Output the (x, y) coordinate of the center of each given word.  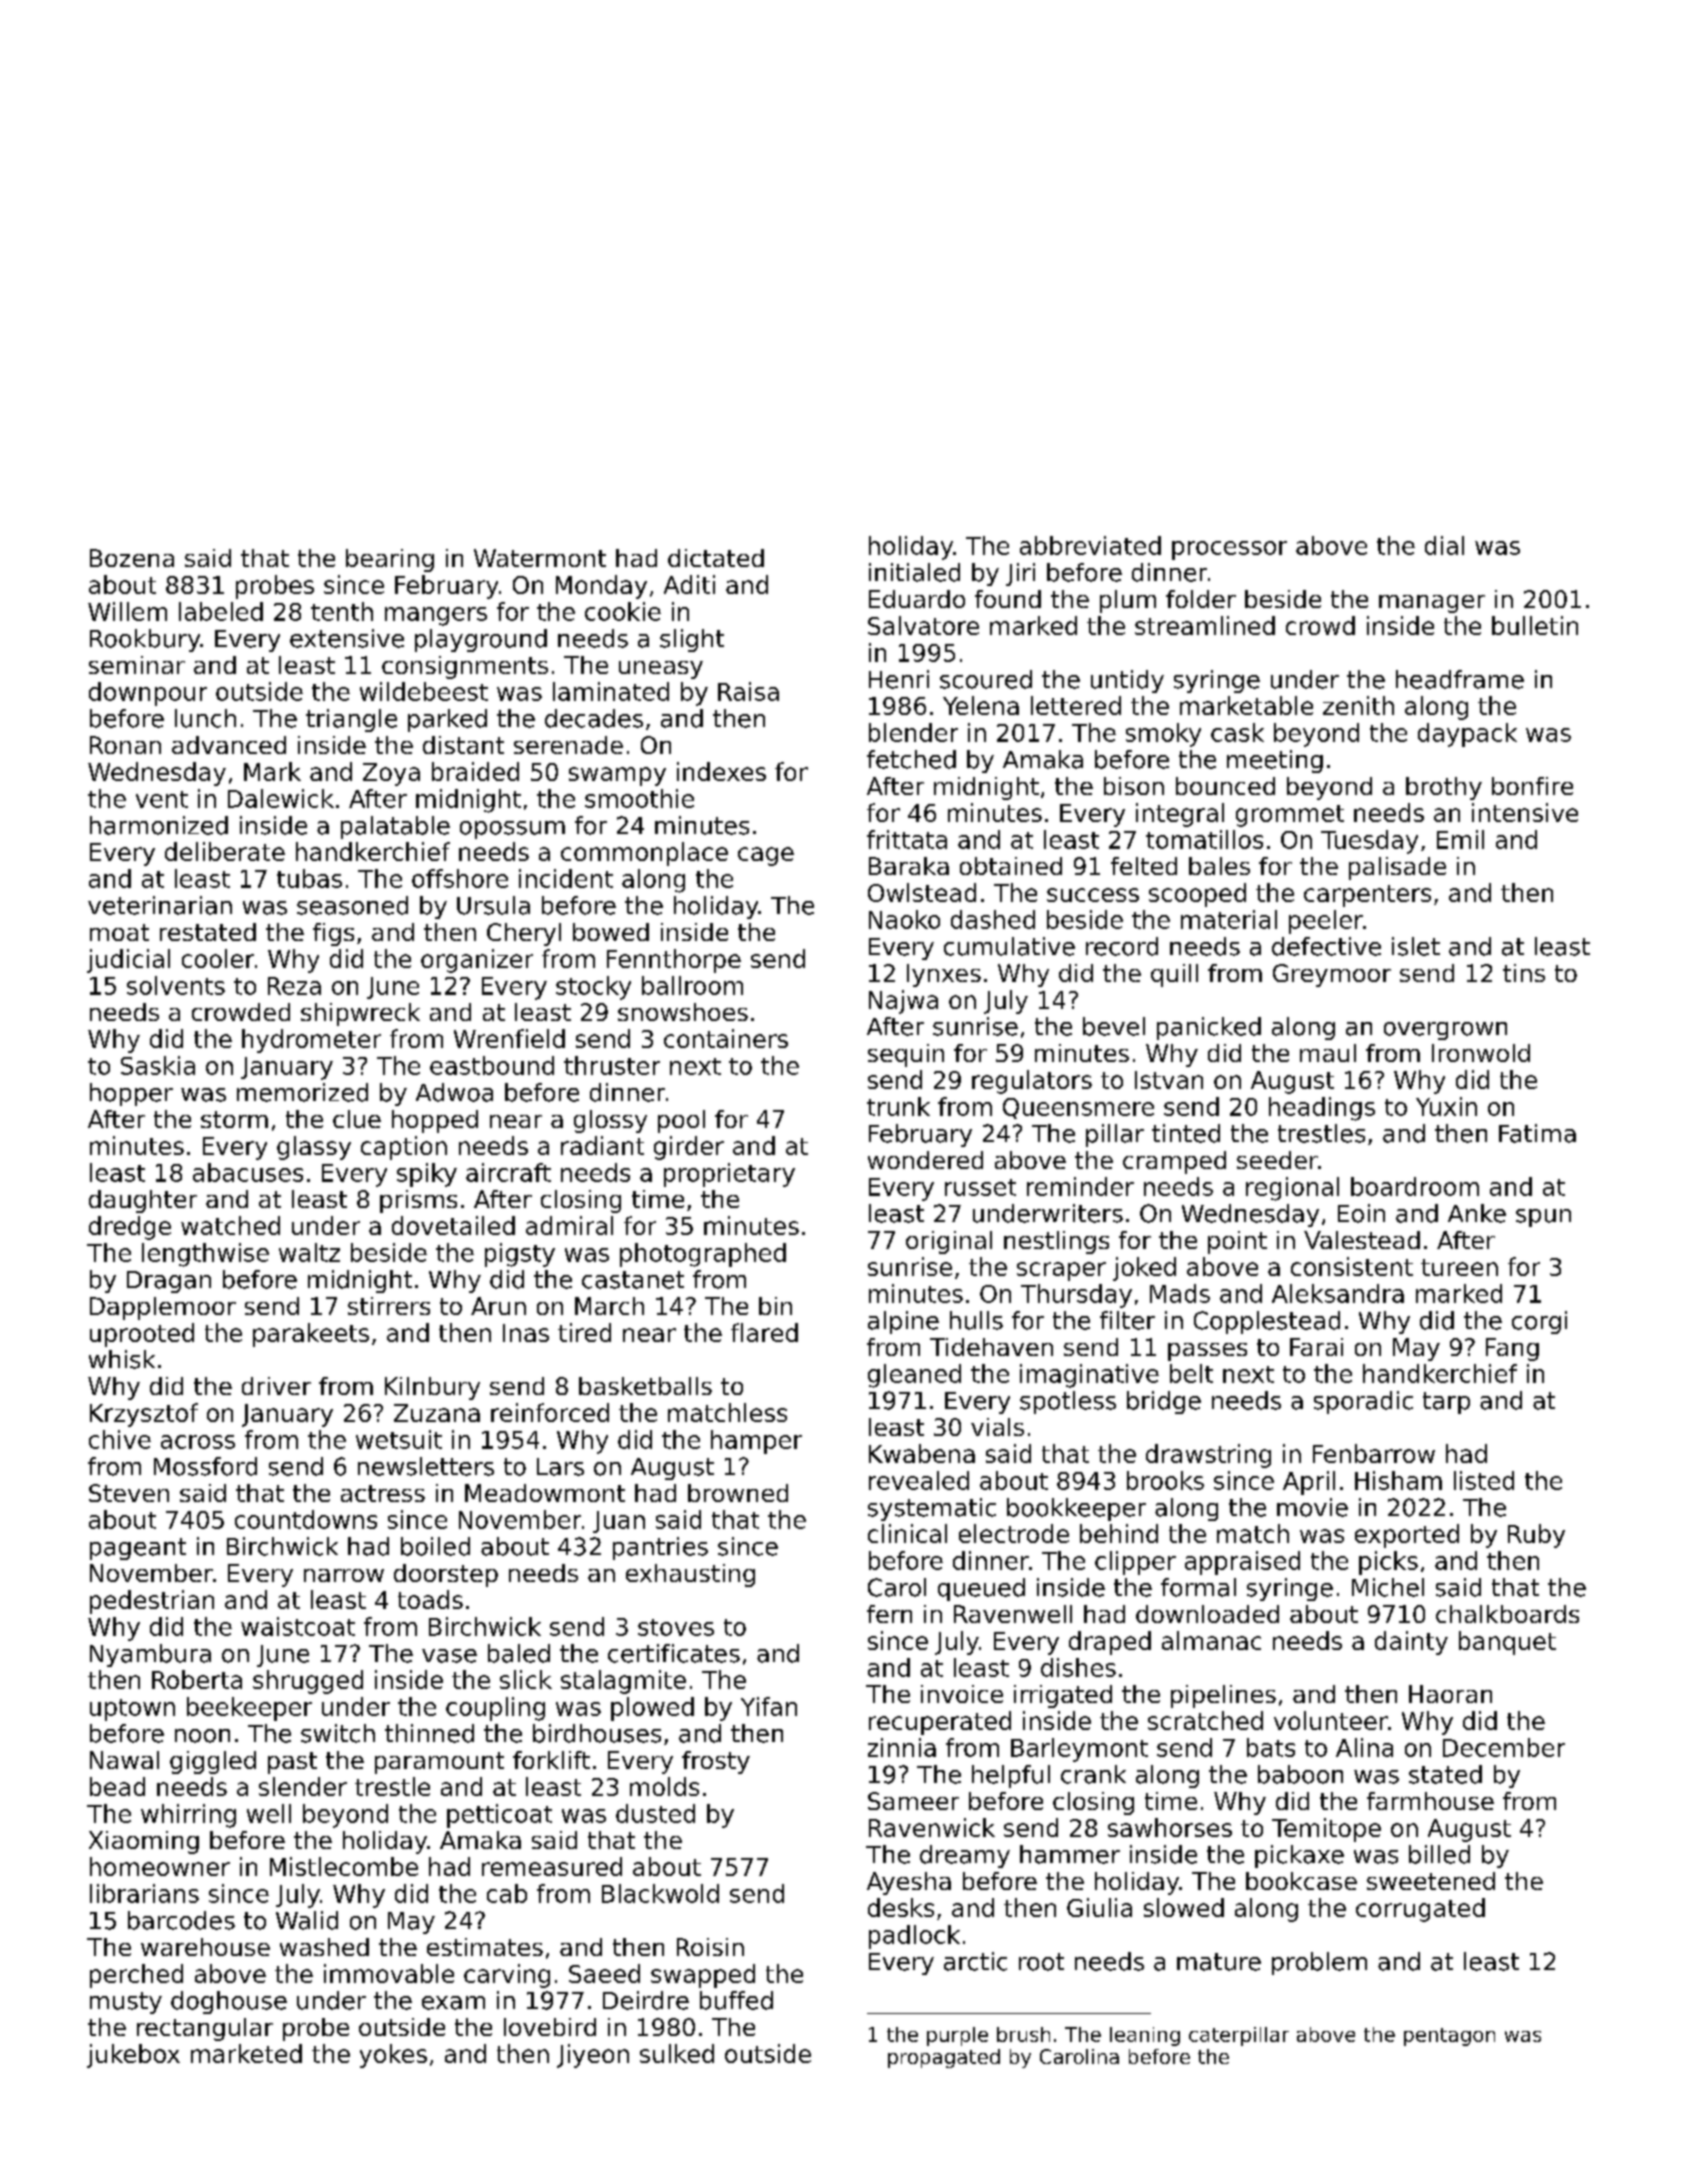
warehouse (205, 1947)
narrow (344, 1575)
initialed (914, 572)
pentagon (1449, 2037)
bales (1219, 866)
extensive (347, 638)
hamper (756, 1442)
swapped (703, 1976)
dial (1444, 545)
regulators (1032, 1082)
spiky (427, 1175)
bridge (1164, 1402)
